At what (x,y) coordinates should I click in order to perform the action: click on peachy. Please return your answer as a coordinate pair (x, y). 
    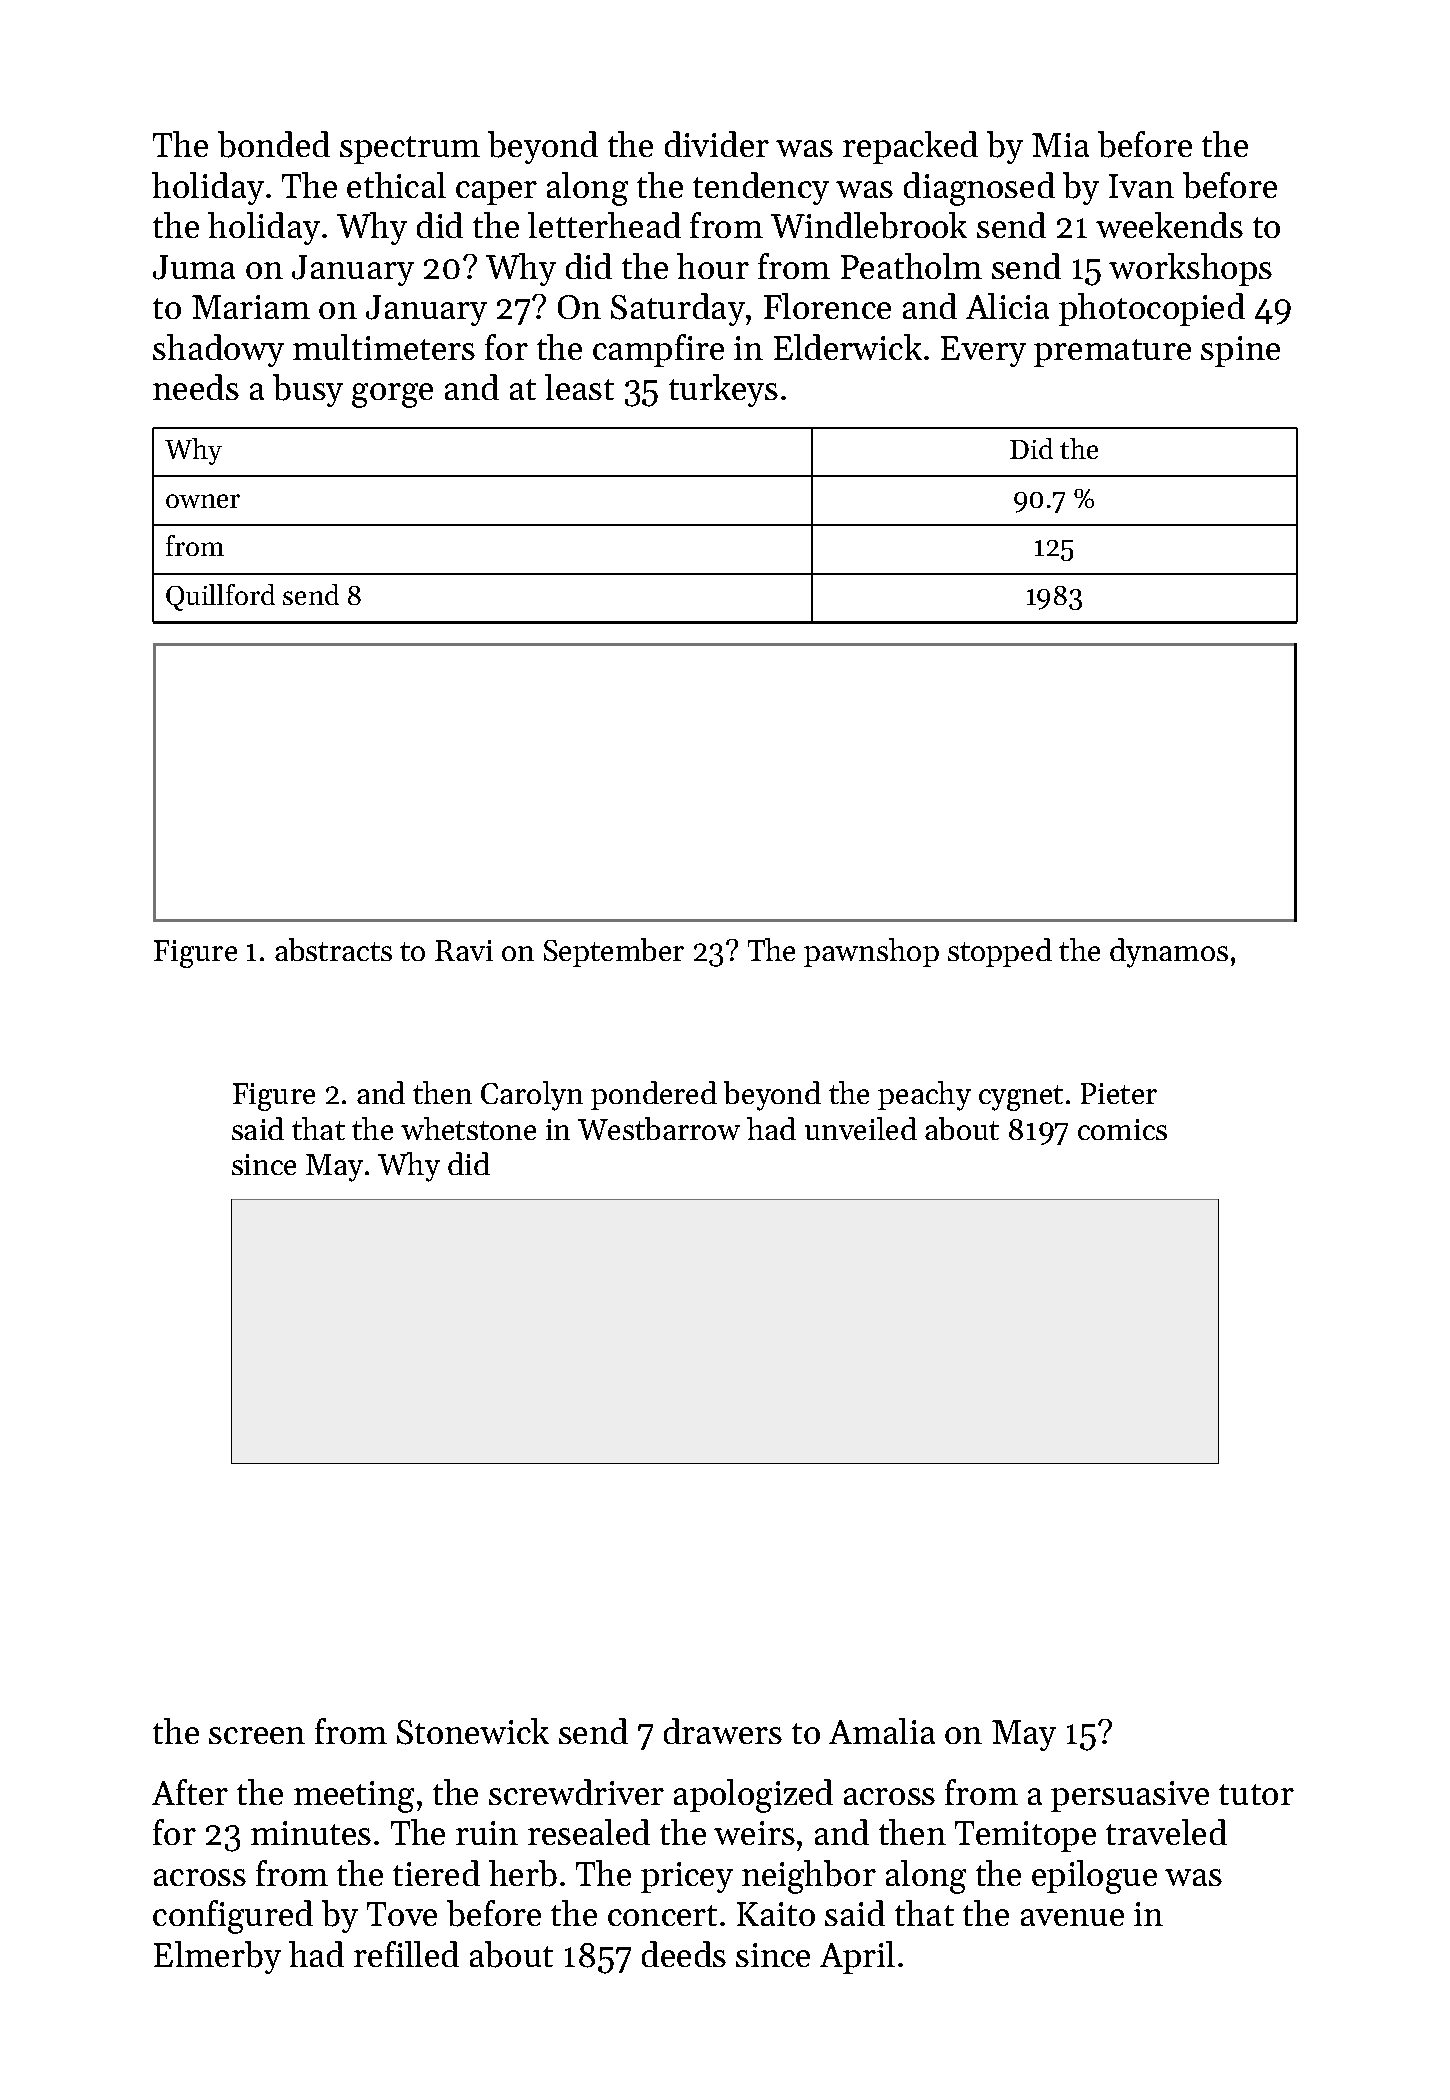
    Looking at the image, I should click on (924, 1096).
